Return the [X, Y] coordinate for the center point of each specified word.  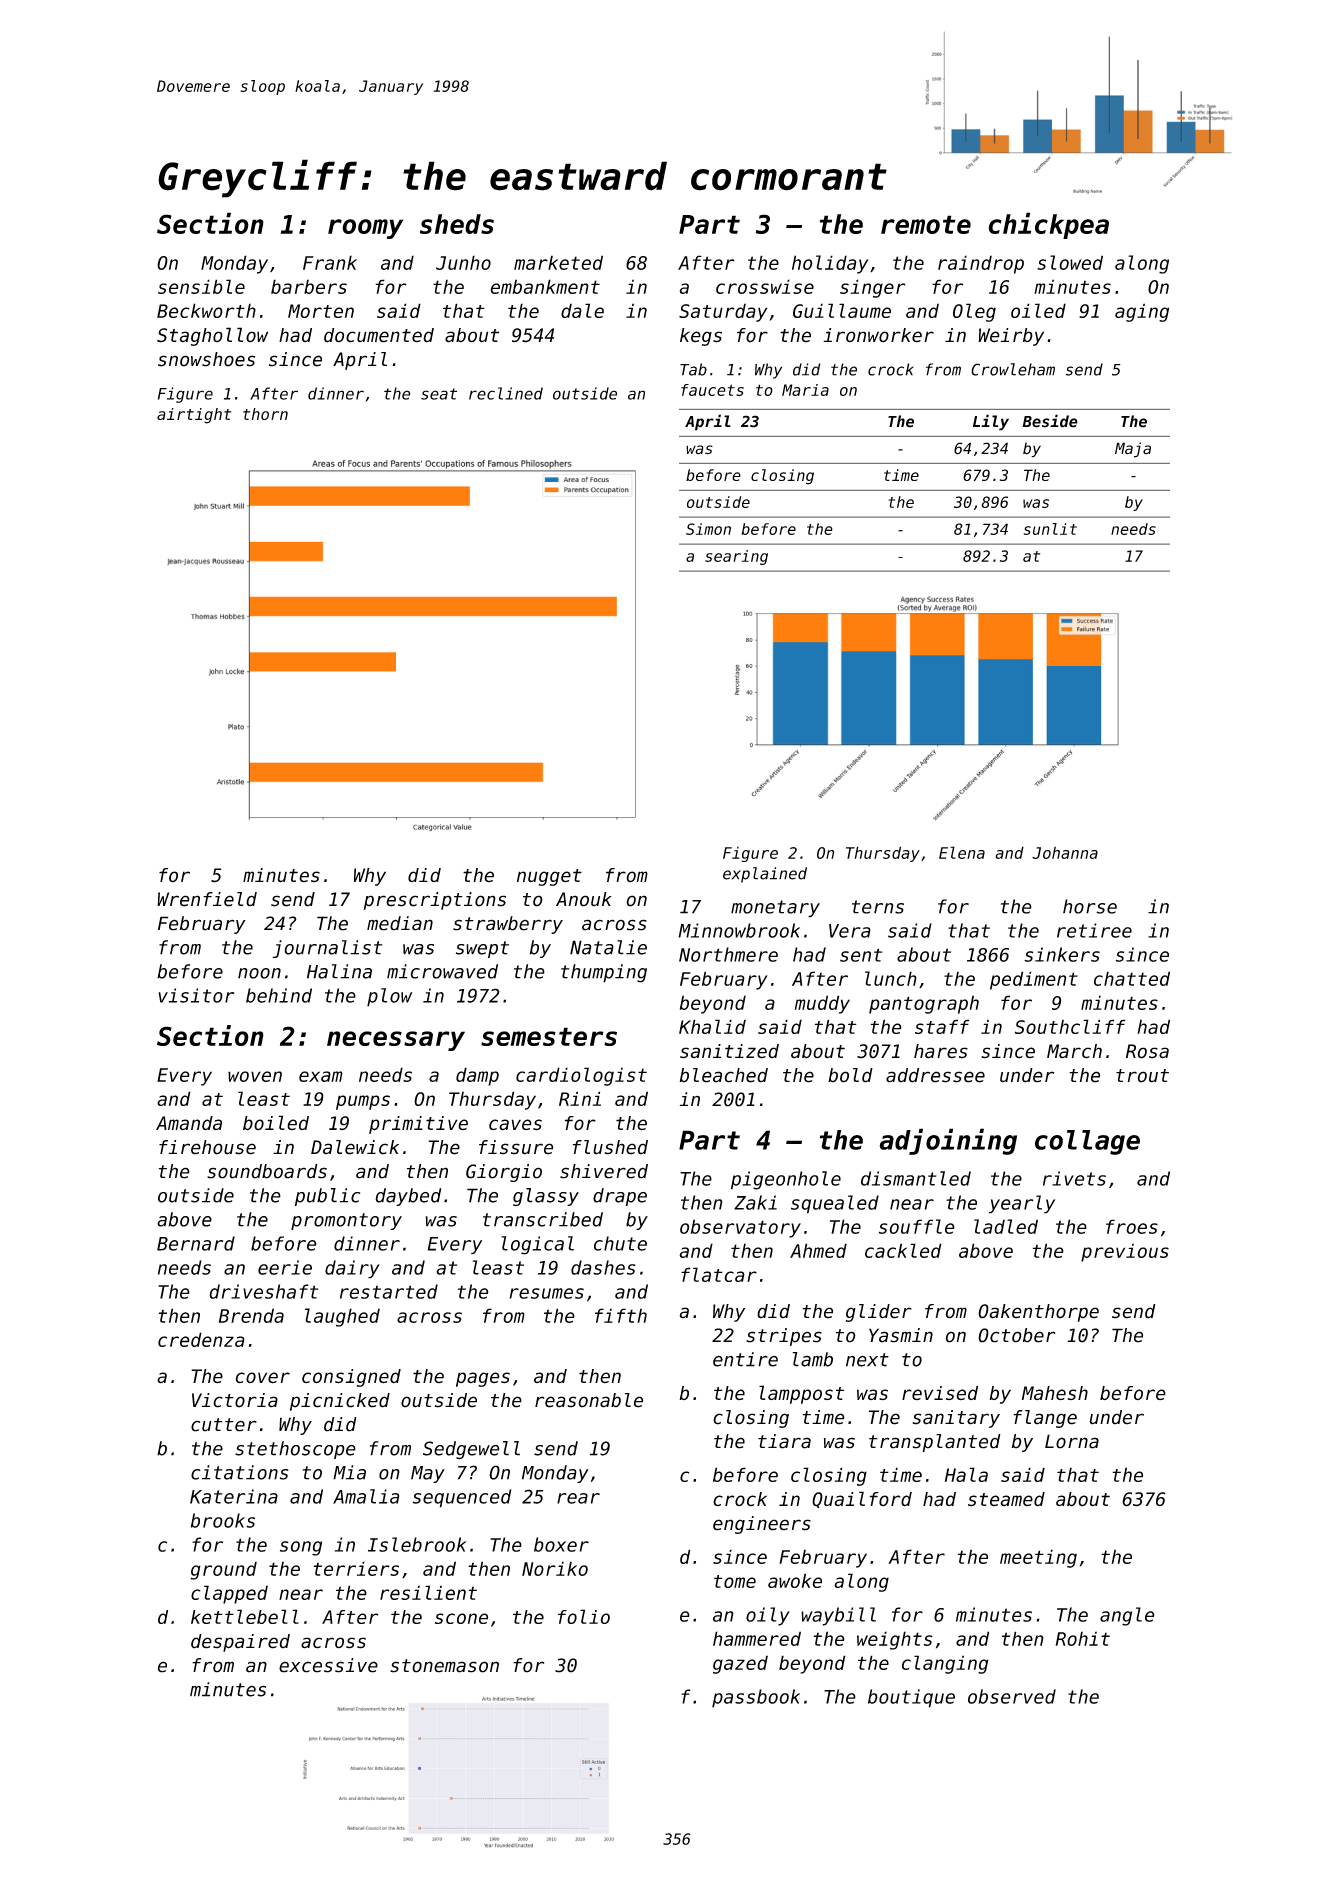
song [301, 1548]
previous [1125, 1252]
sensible [201, 286]
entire [745, 1359]
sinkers [1062, 954]
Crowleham [1013, 369]
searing [736, 557]
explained [765, 875]
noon [259, 973]
